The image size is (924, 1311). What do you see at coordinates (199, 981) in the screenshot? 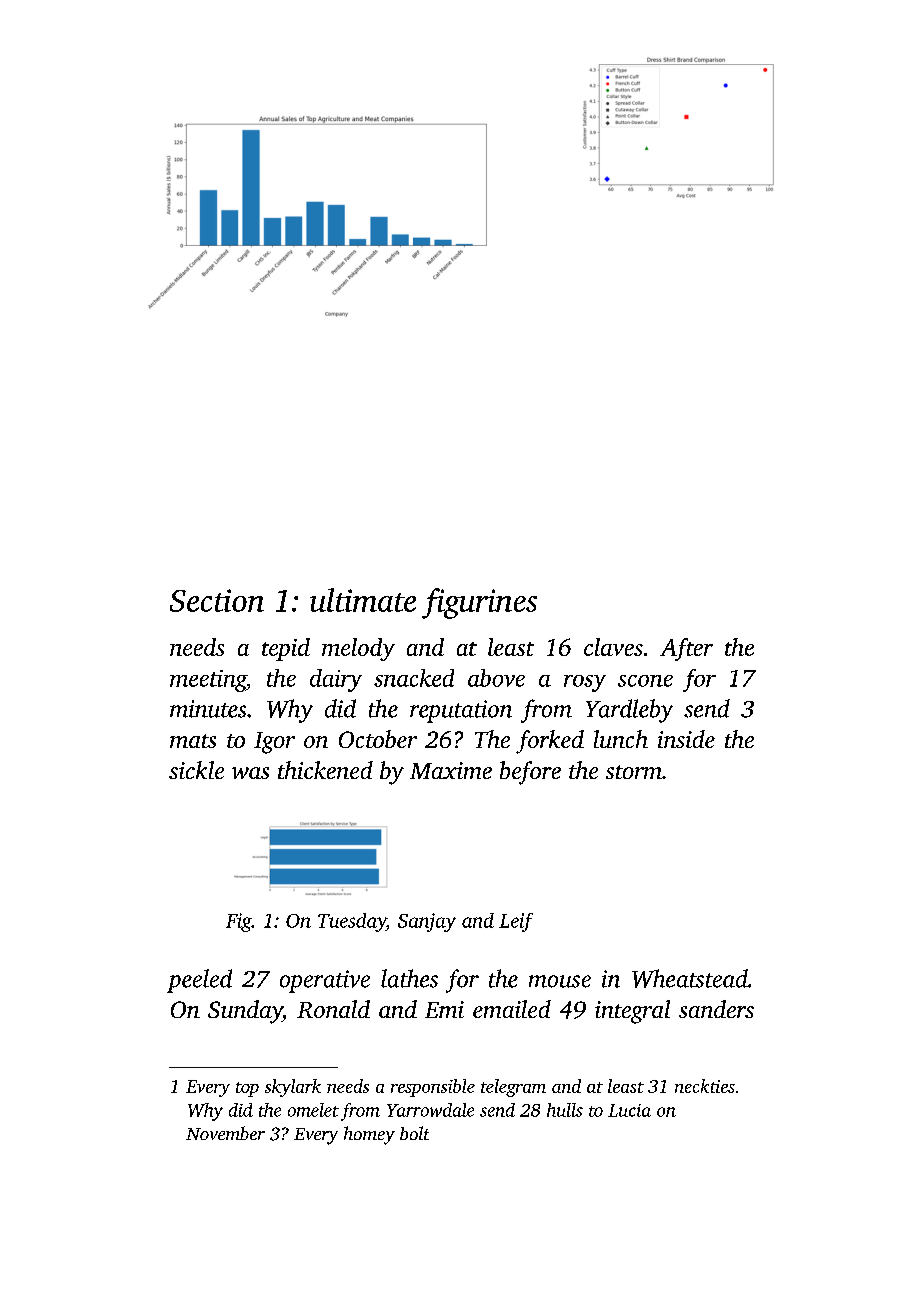
I see `peeled` at bounding box center [199, 981].
